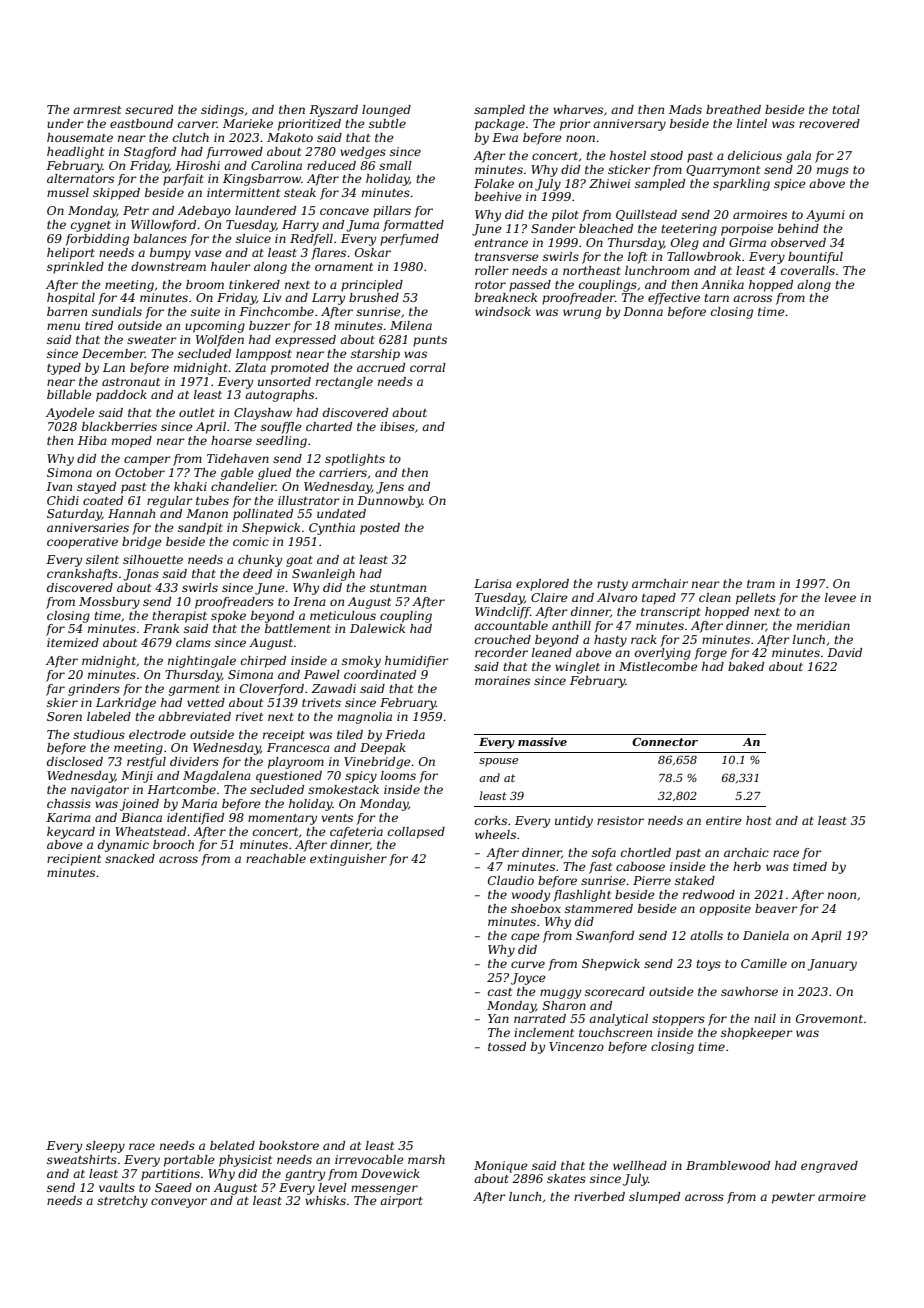 This page has width=924, height=1308. I want to click on David, so click(844, 652).
